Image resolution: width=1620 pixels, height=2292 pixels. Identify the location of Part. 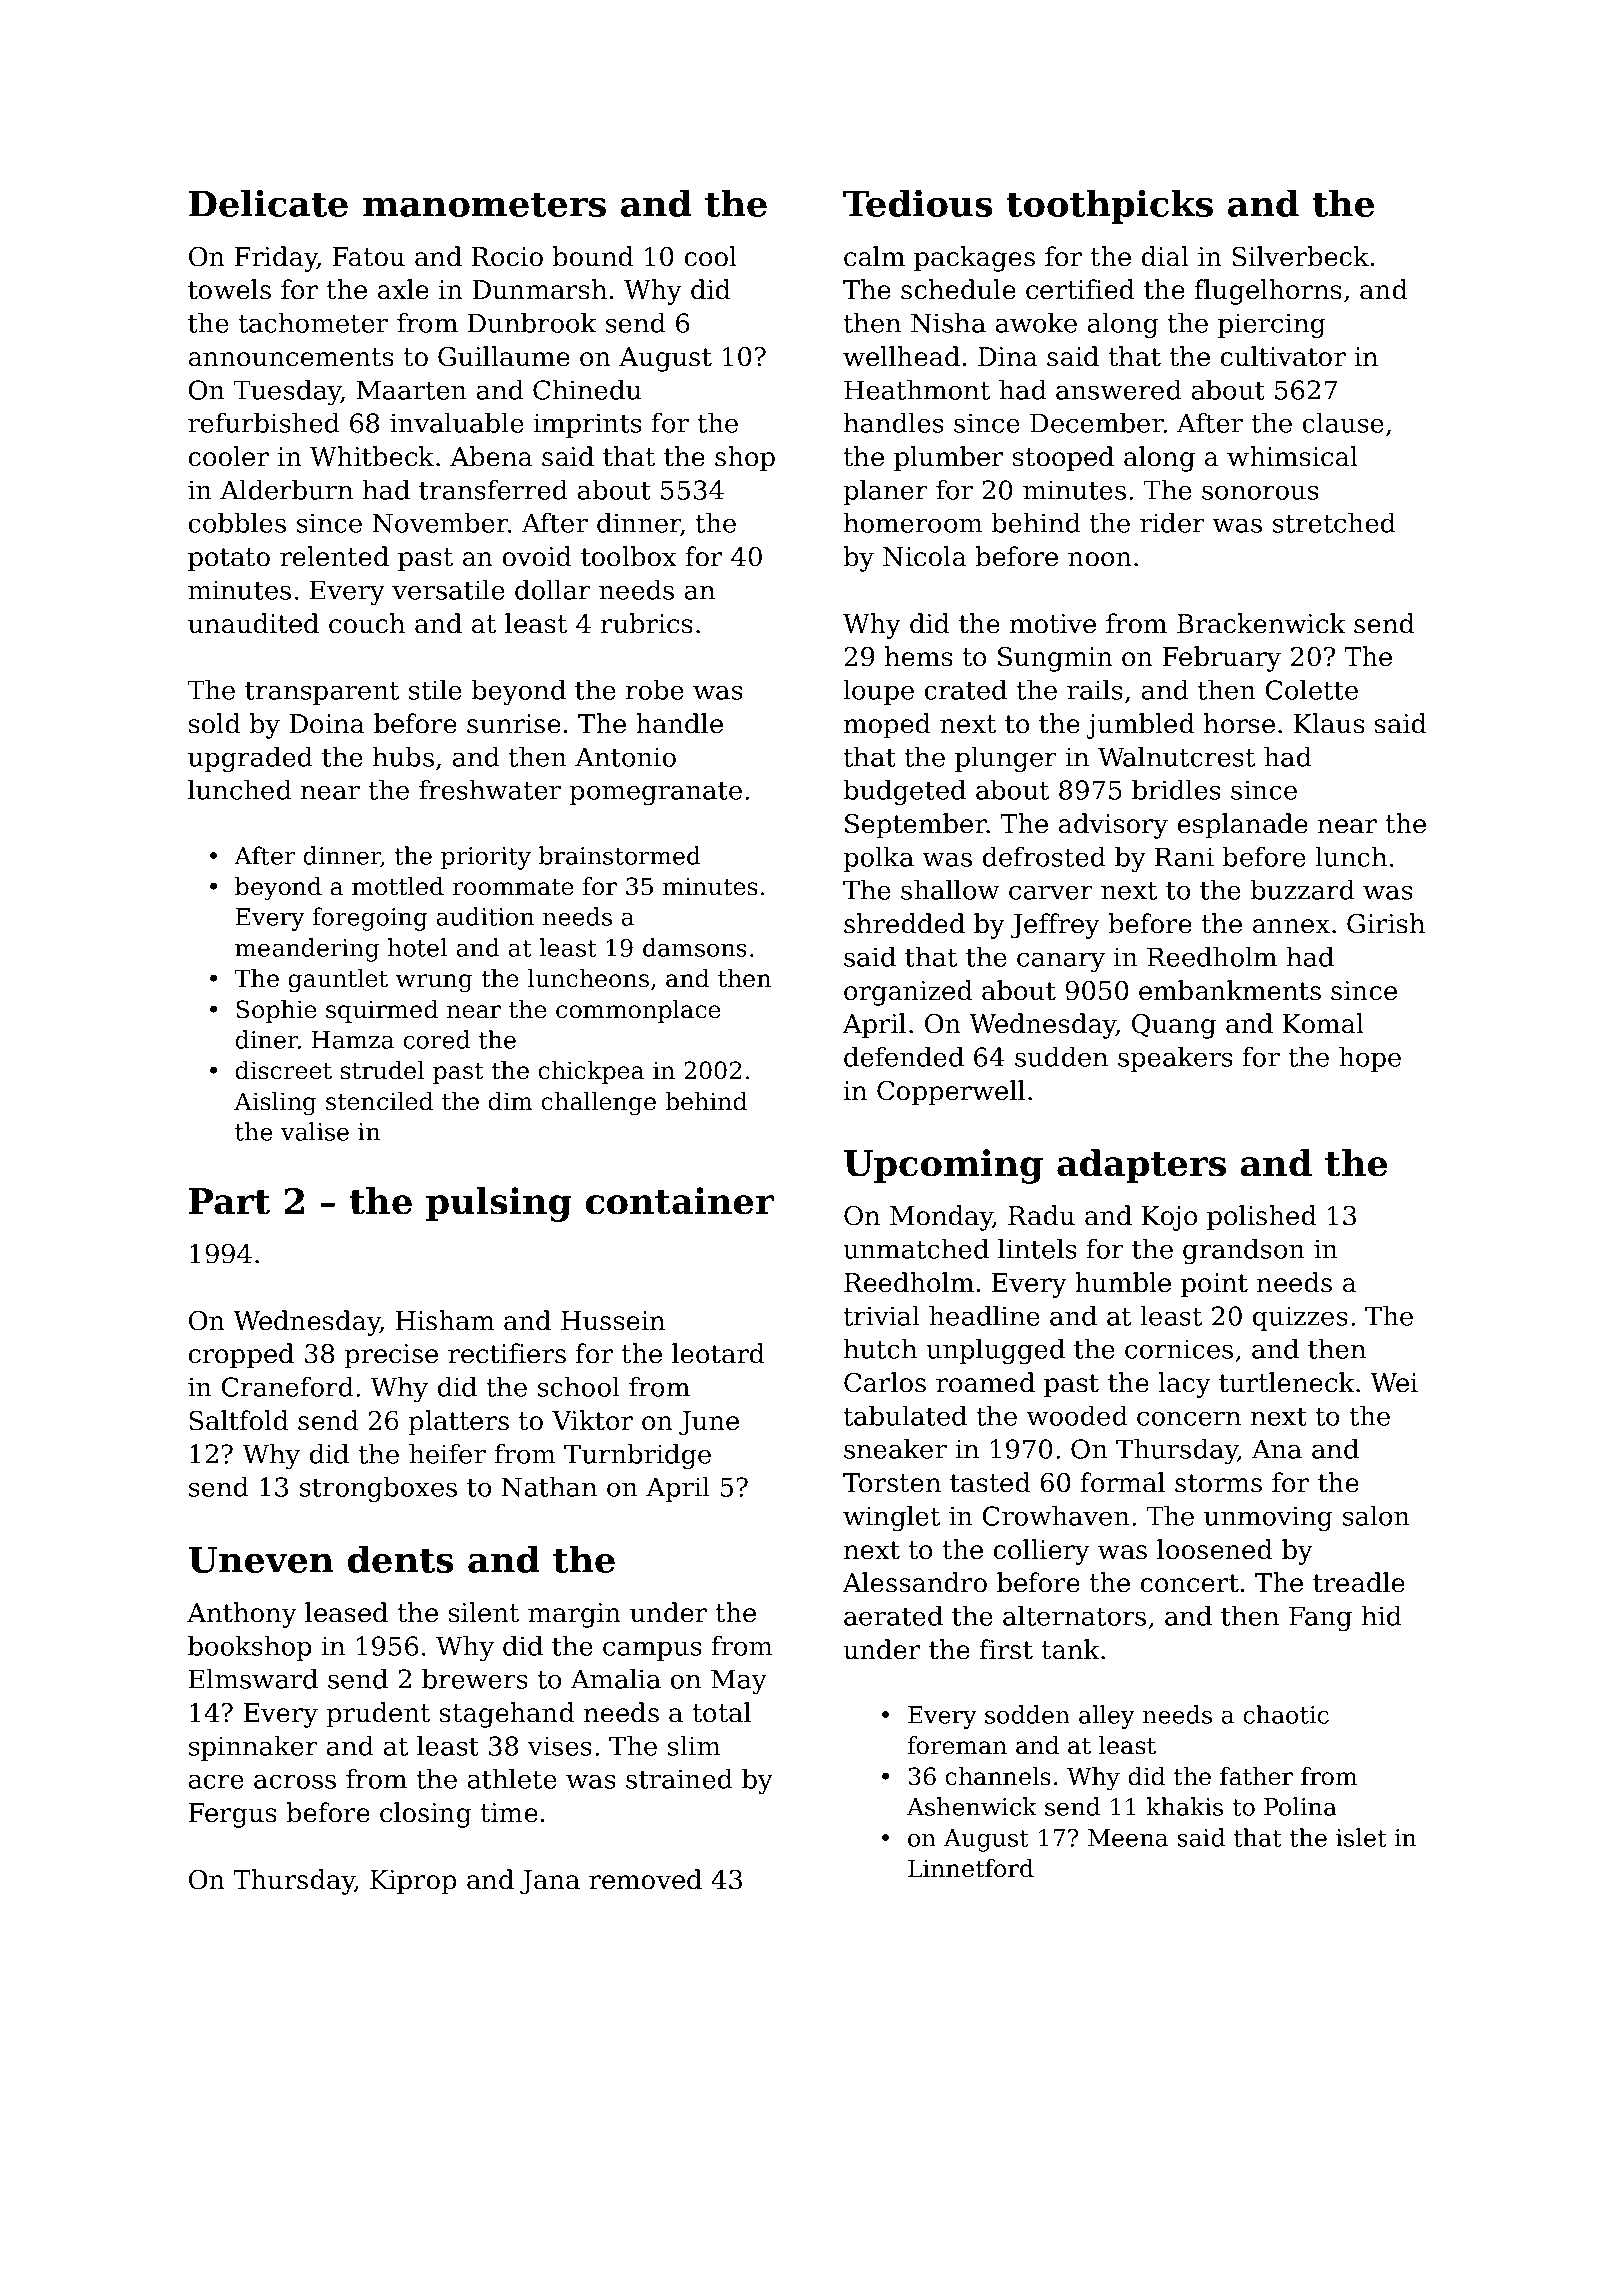
(229, 1201).
